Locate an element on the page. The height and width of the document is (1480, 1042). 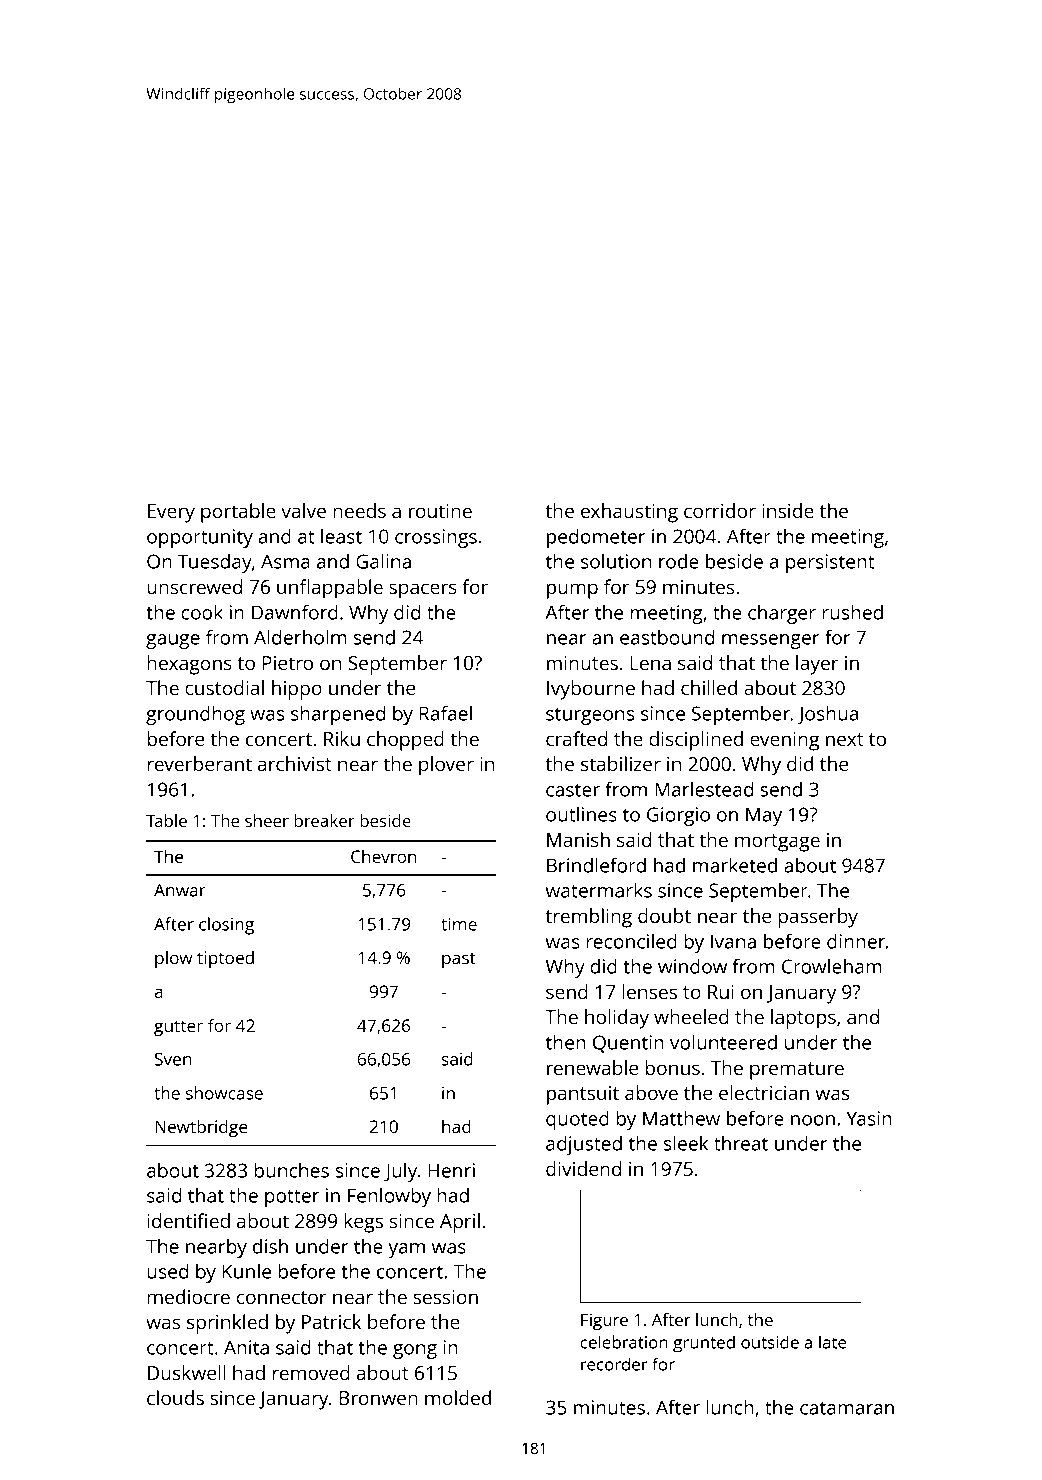
premature is located at coordinates (797, 1071).
